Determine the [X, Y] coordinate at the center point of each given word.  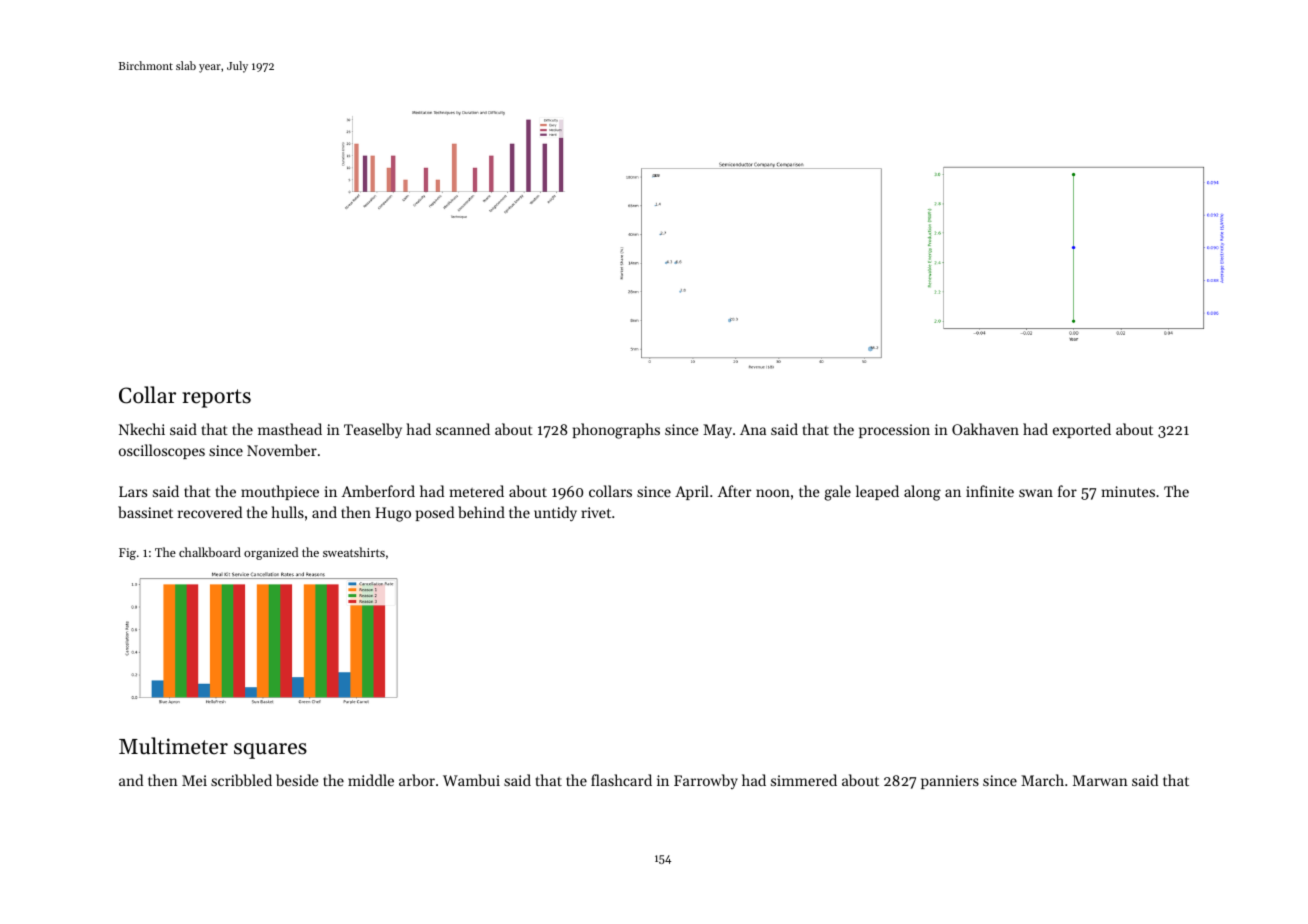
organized [271, 553]
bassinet [145, 512]
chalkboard [210, 552]
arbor [417, 780]
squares [270, 751]
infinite [990, 491]
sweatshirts [354, 552]
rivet [596, 512]
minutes [1128, 491]
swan [1036, 493]
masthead [290, 429]
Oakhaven [985, 429]
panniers [950, 782]
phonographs [616, 431]
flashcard [621, 780]
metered [477, 491]
